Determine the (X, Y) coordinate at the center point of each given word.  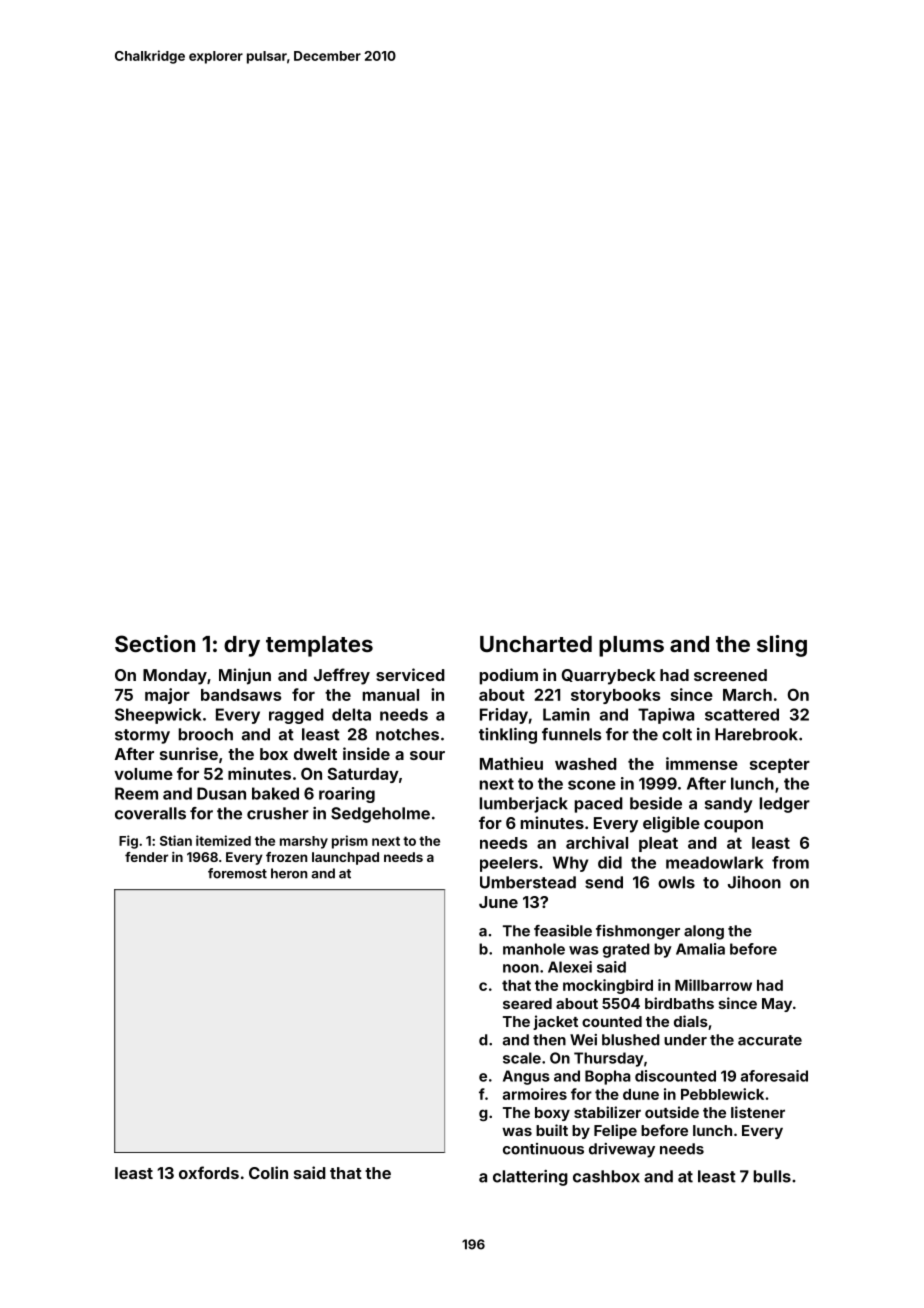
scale (522, 1058)
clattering (530, 1178)
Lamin (566, 714)
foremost (237, 873)
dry (242, 646)
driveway (622, 1150)
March (747, 695)
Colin (268, 1172)
